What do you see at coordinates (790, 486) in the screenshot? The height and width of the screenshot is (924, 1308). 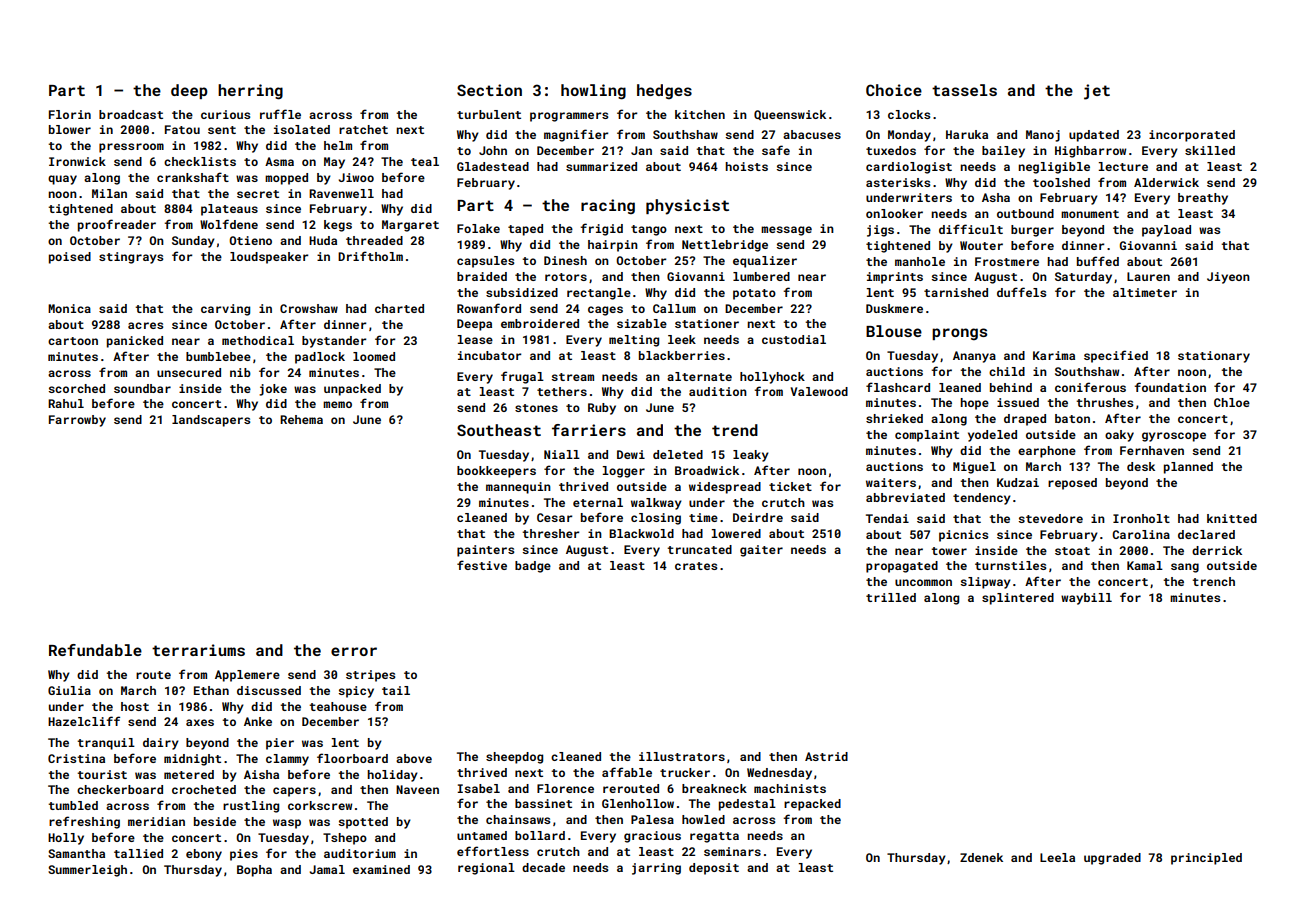 I see `ticket` at bounding box center [790, 486].
